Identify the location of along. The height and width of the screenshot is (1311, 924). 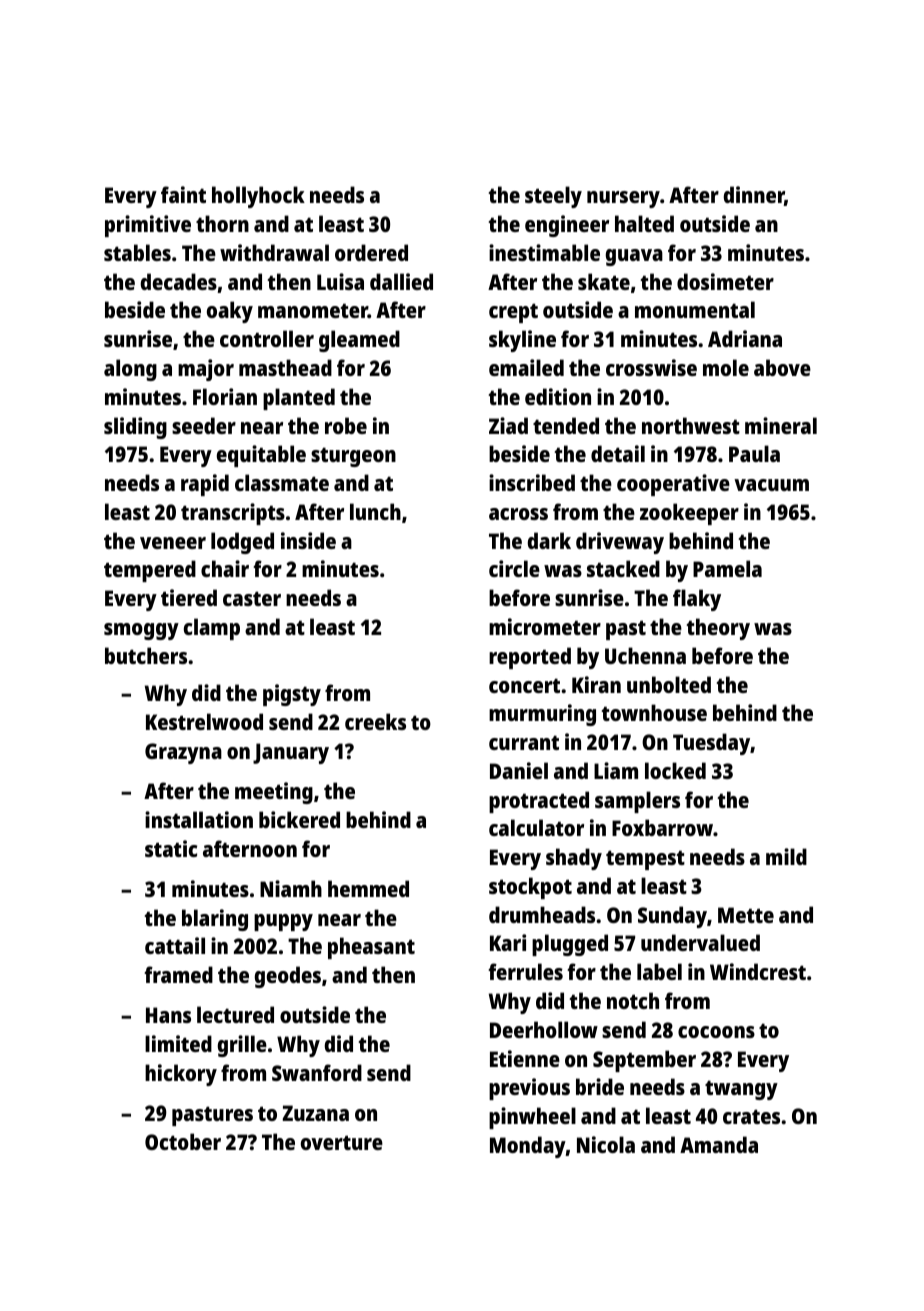
(130, 370).
